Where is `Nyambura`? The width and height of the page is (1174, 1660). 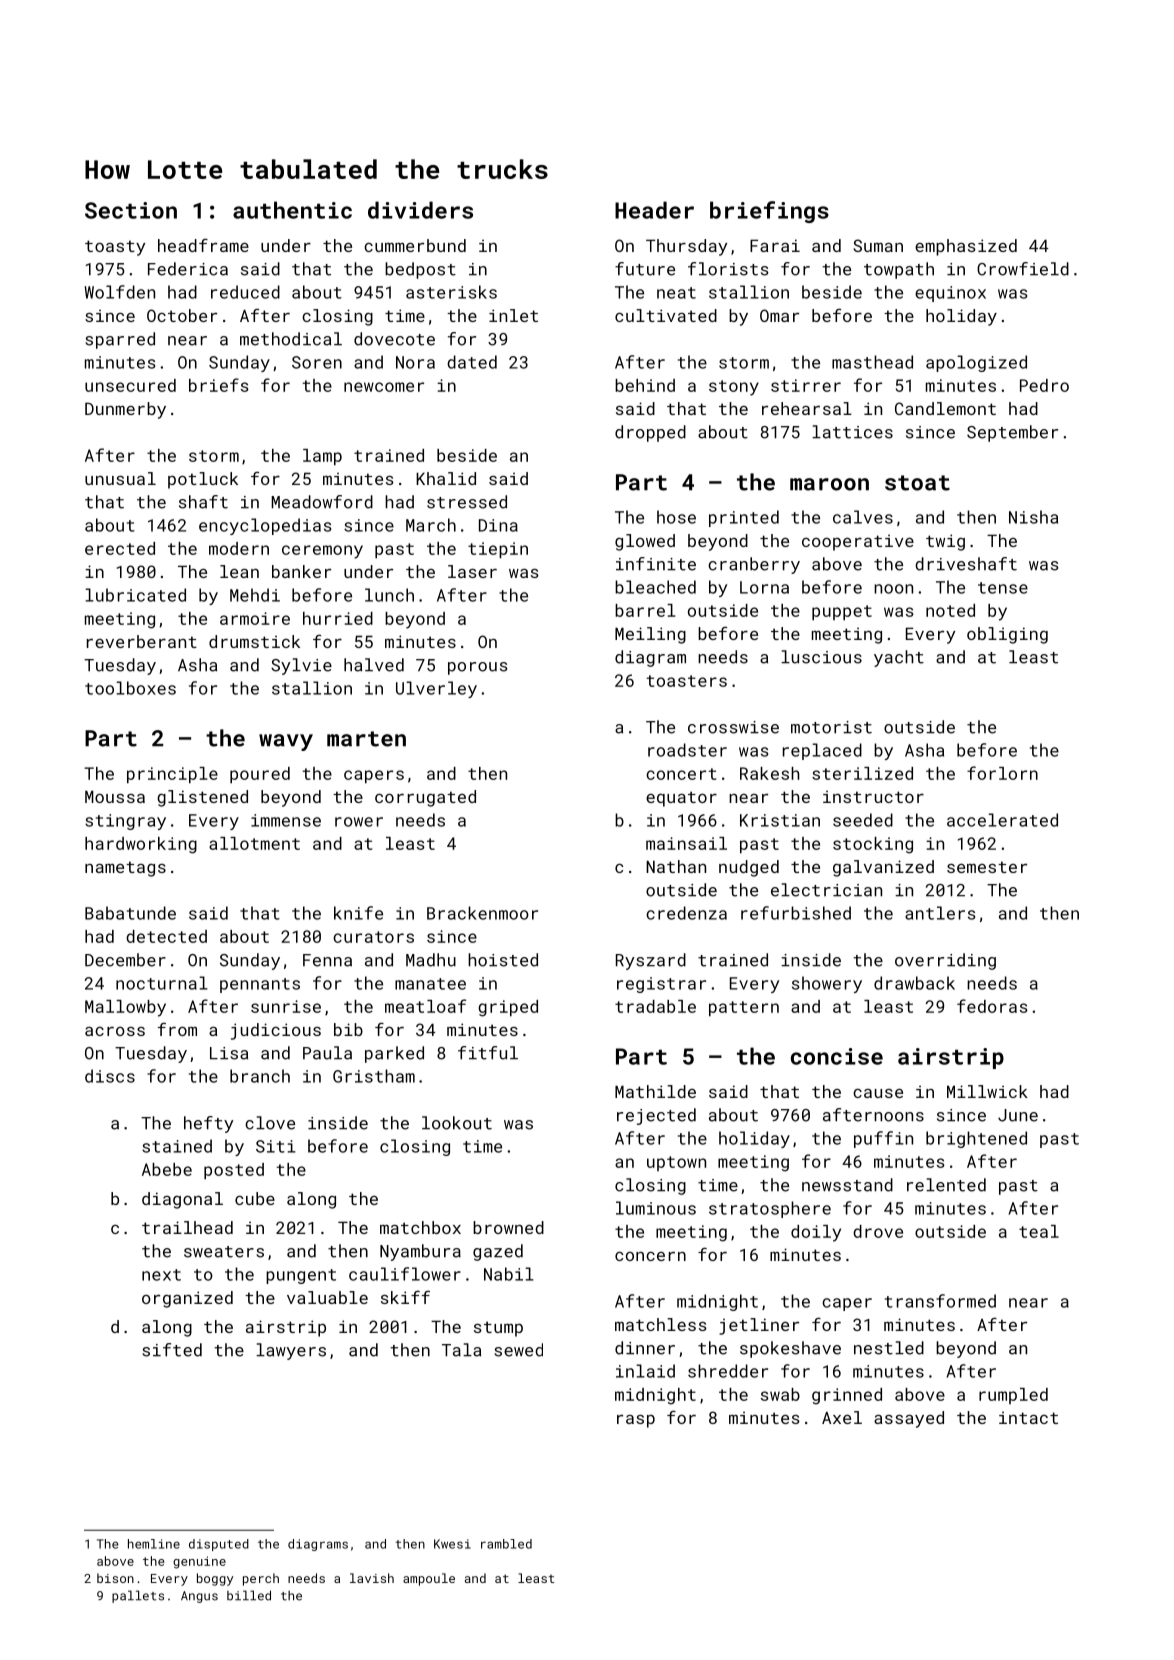
Nyambura is located at coordinates (420, 1252).
